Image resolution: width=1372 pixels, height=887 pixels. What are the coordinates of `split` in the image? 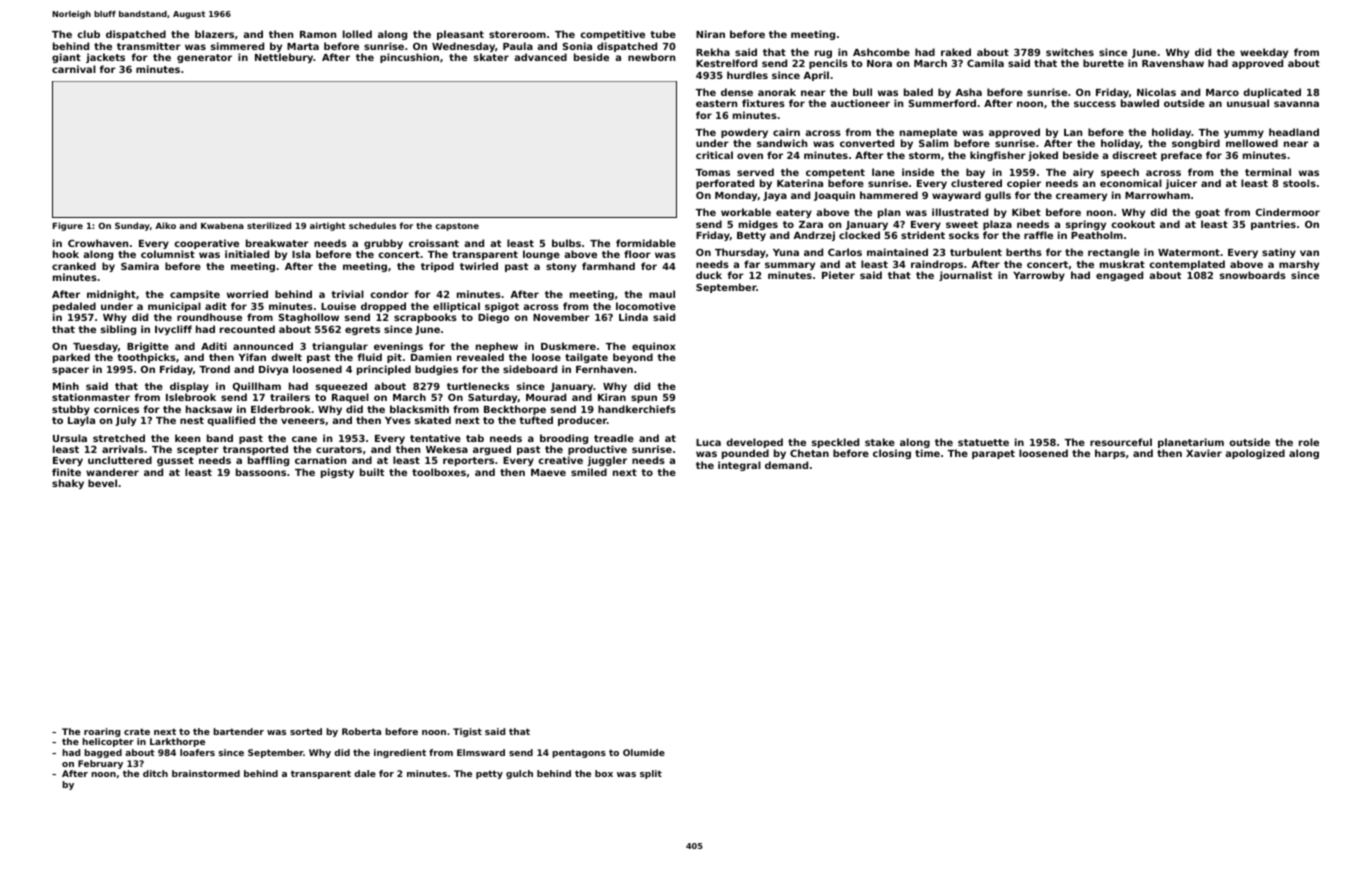 It's located at (651, 774).
